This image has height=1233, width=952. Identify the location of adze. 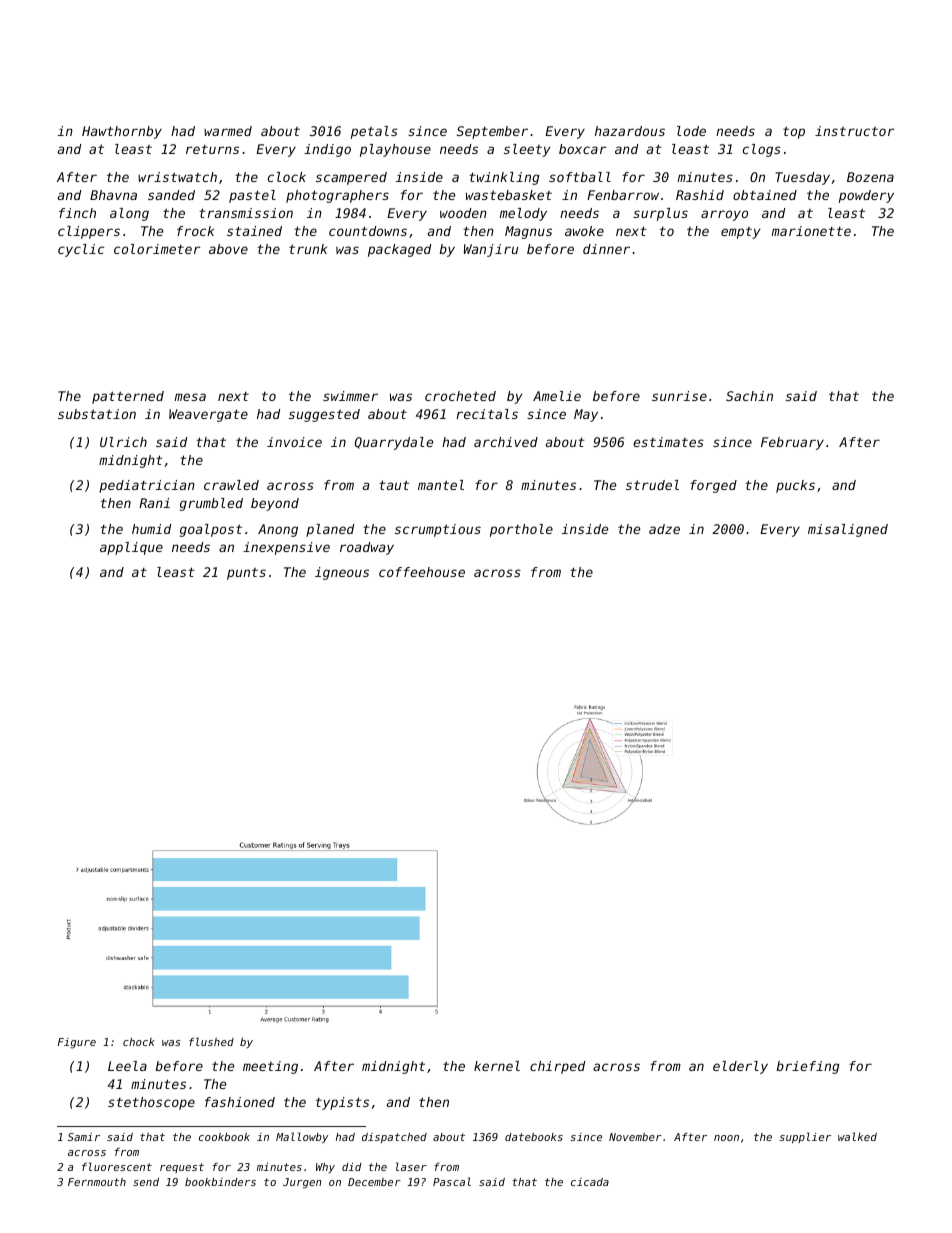
(664, 529).
